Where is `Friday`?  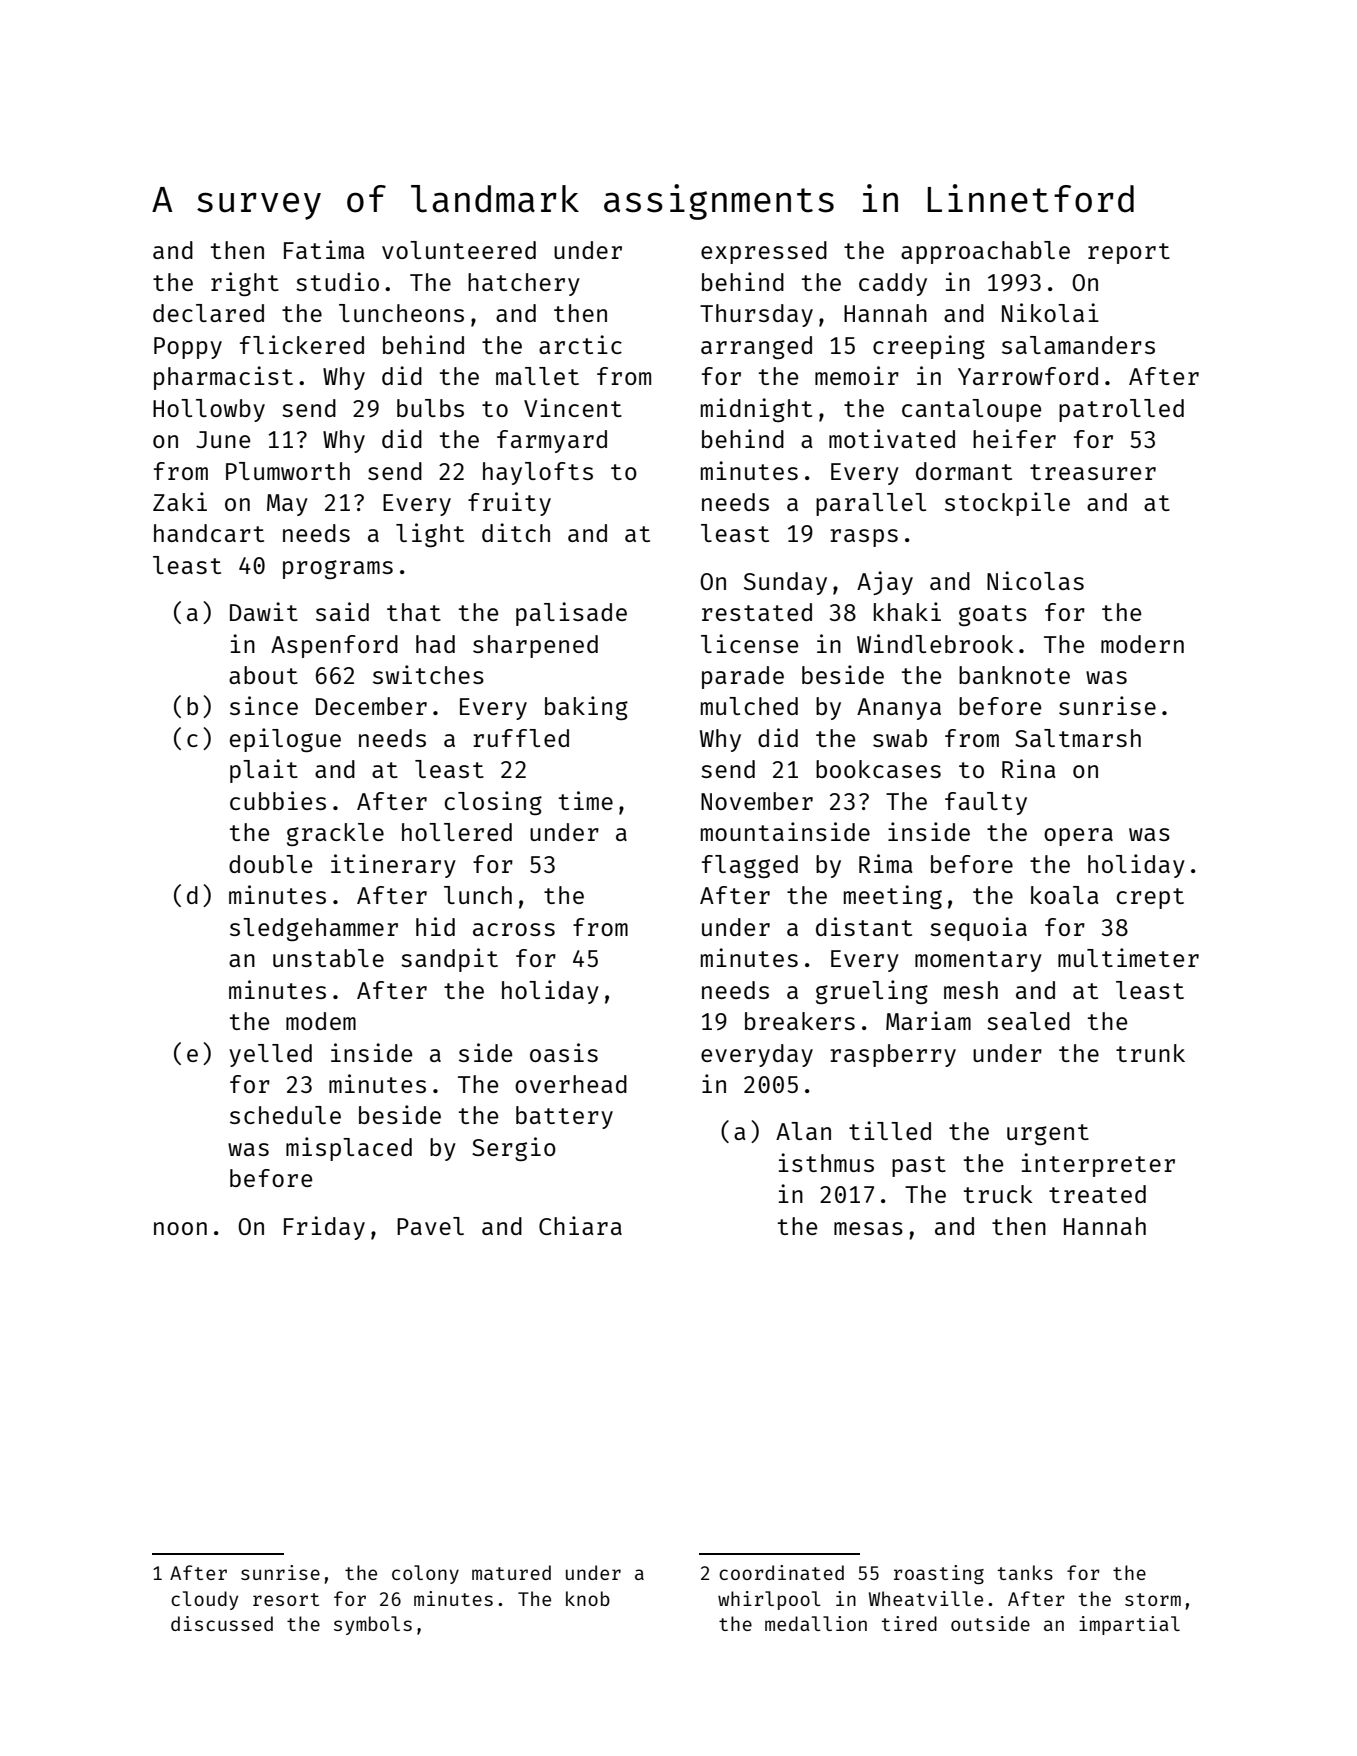
Friday is located at coordinates (324, 1228).
